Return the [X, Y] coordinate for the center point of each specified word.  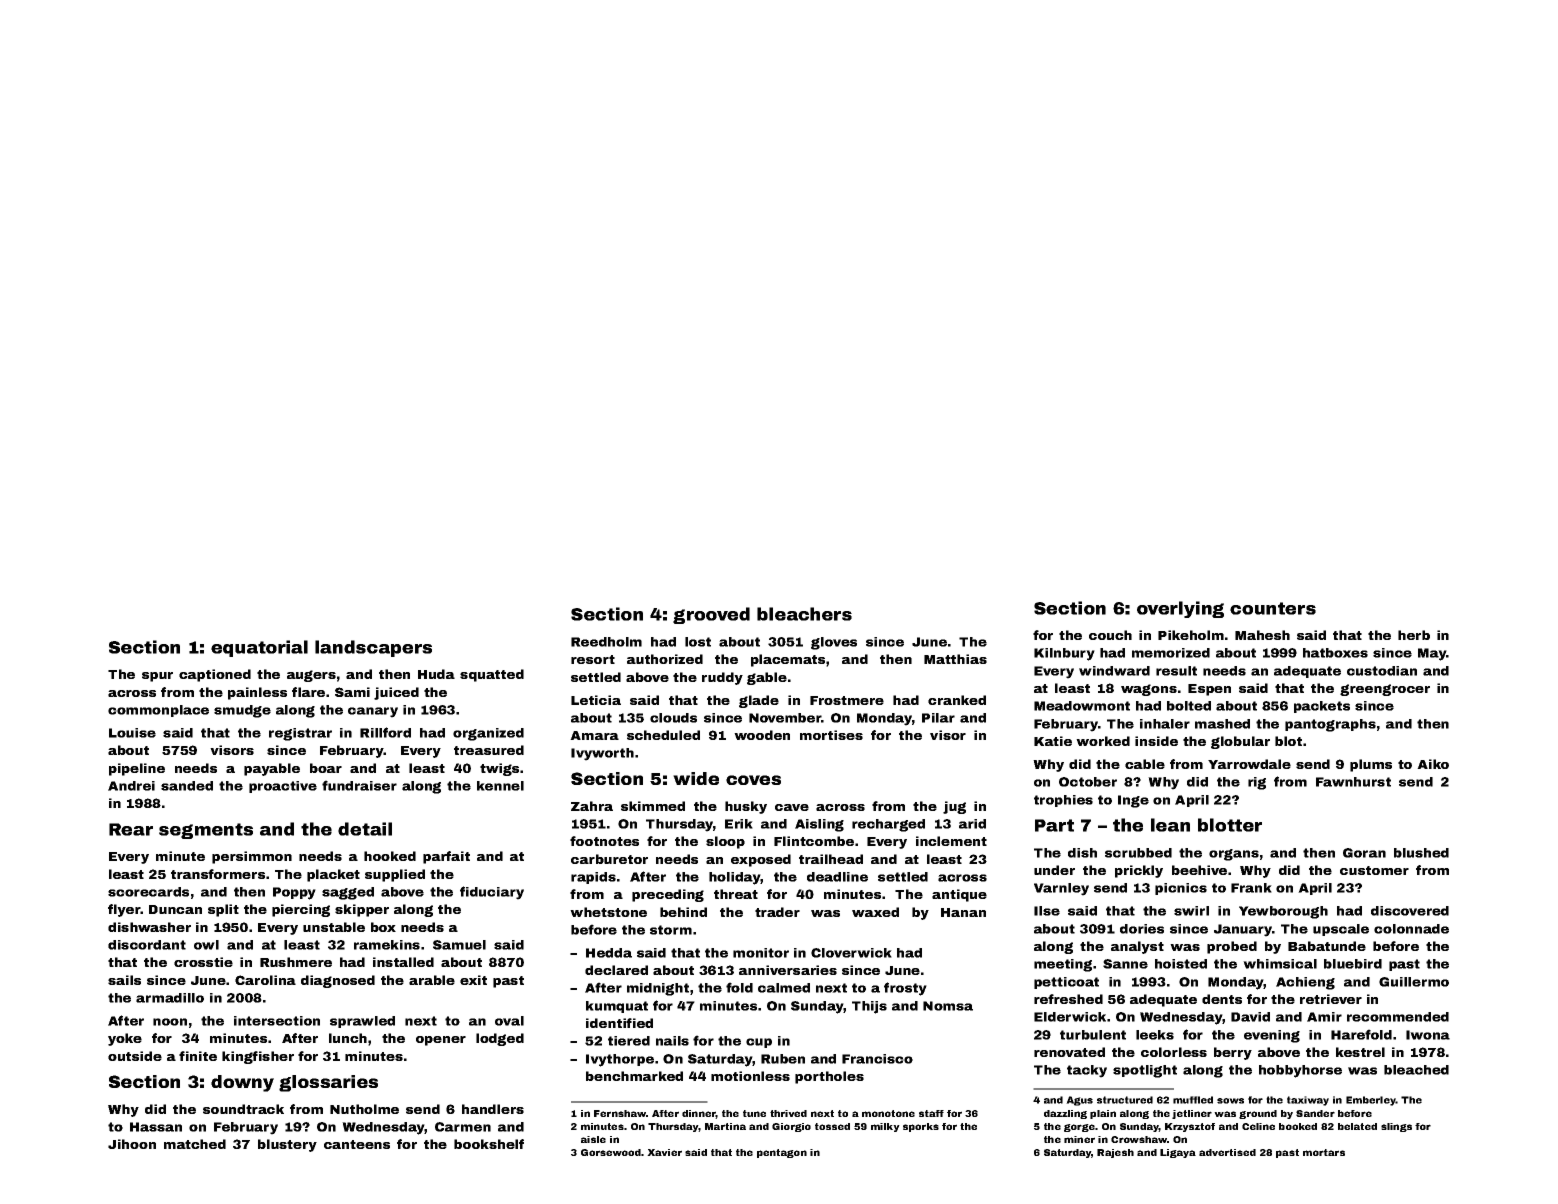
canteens [357, 1144]
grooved [711, 615]
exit [473, 980]
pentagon [782, 1153]
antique [959, 895]
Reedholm [606, 642]
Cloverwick [851, 953]
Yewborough [1283, 912]
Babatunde [1327, 946]
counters [1273, 608]
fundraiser [359, 785]
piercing [301, 910]
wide [696, 778]
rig [1257, 783]
